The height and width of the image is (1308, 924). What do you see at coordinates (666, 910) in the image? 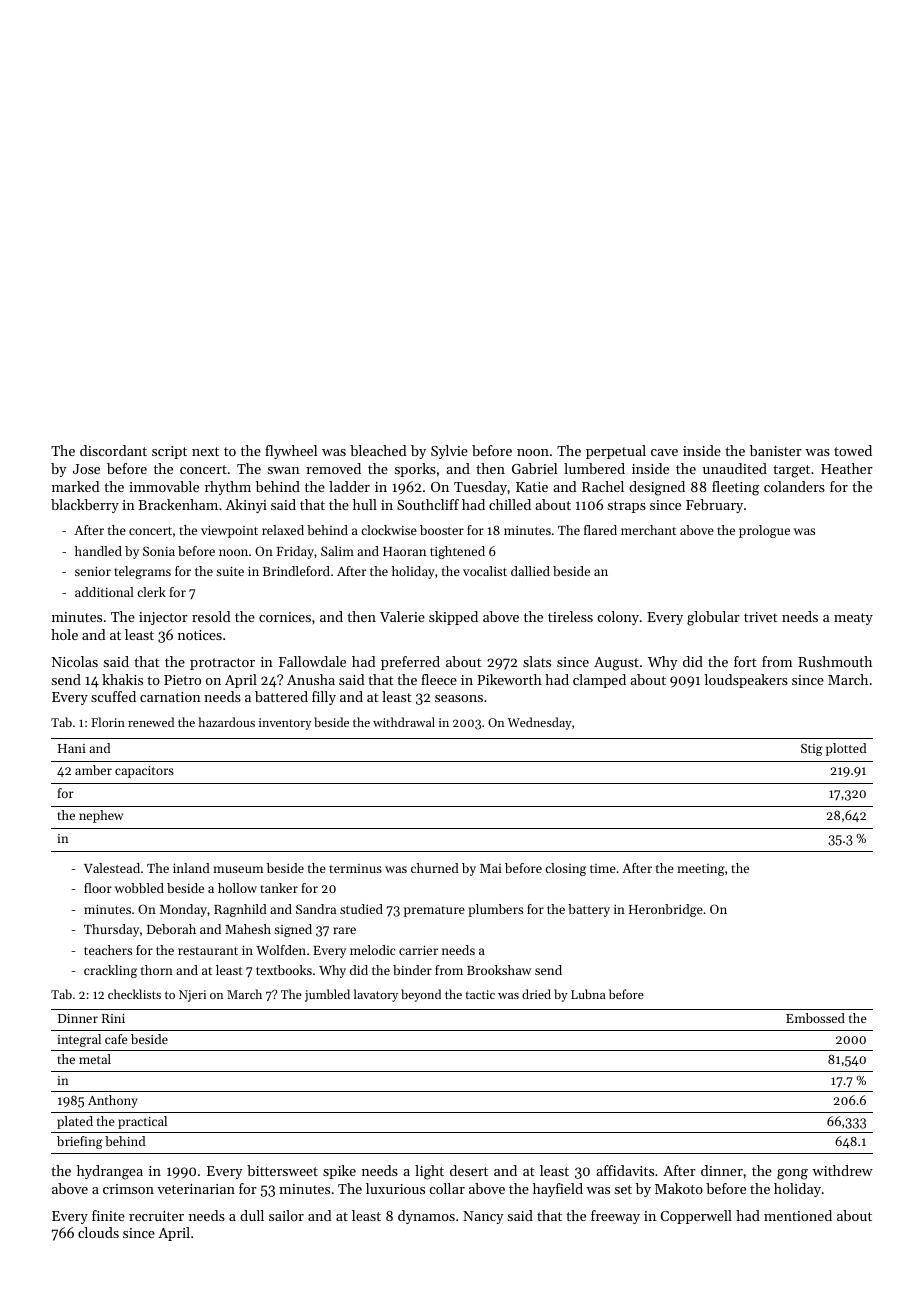
I see `Heronbridge` at bounding box center [666, 910].
